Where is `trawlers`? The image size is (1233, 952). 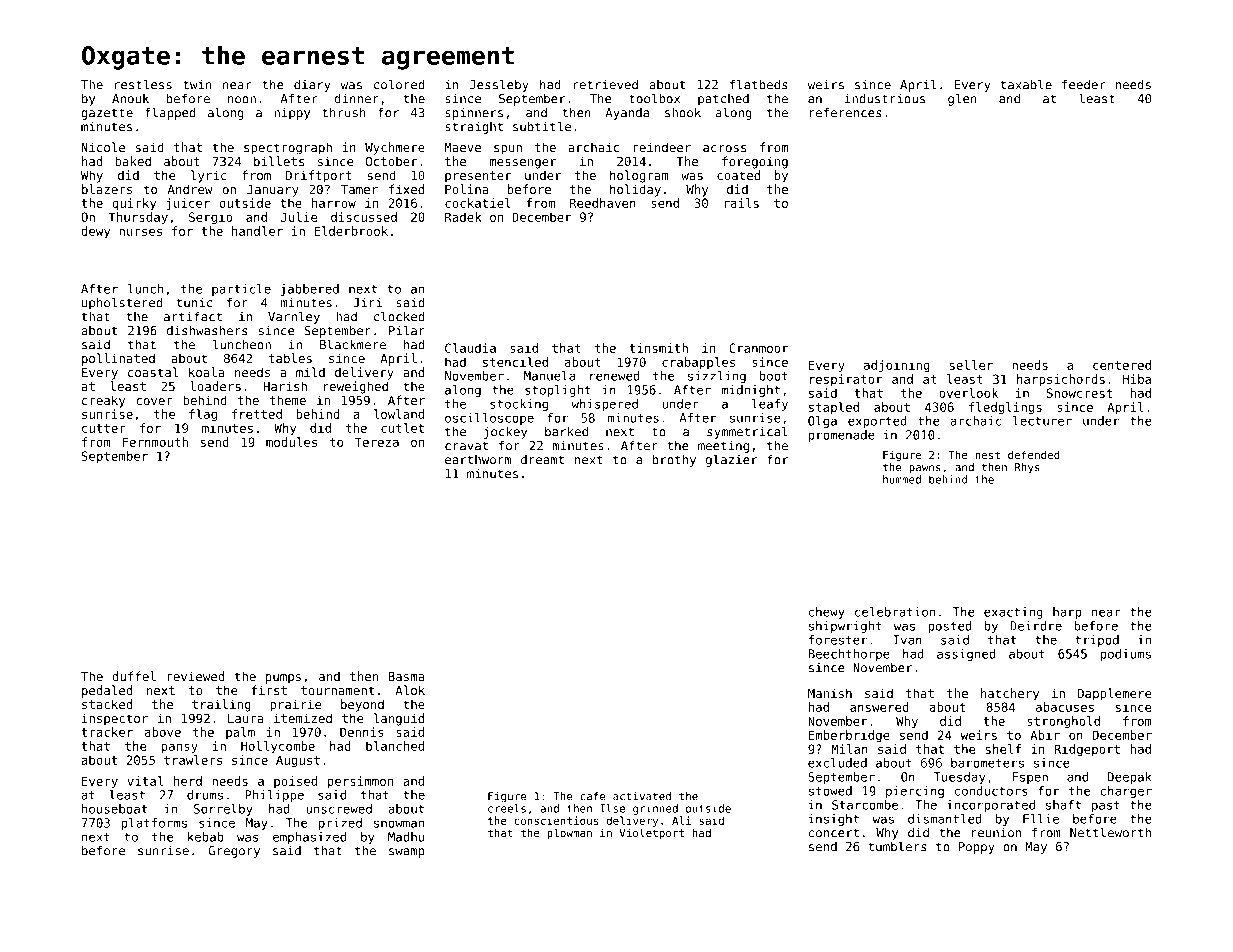 trawlers is located at coordinates (193, 760).
